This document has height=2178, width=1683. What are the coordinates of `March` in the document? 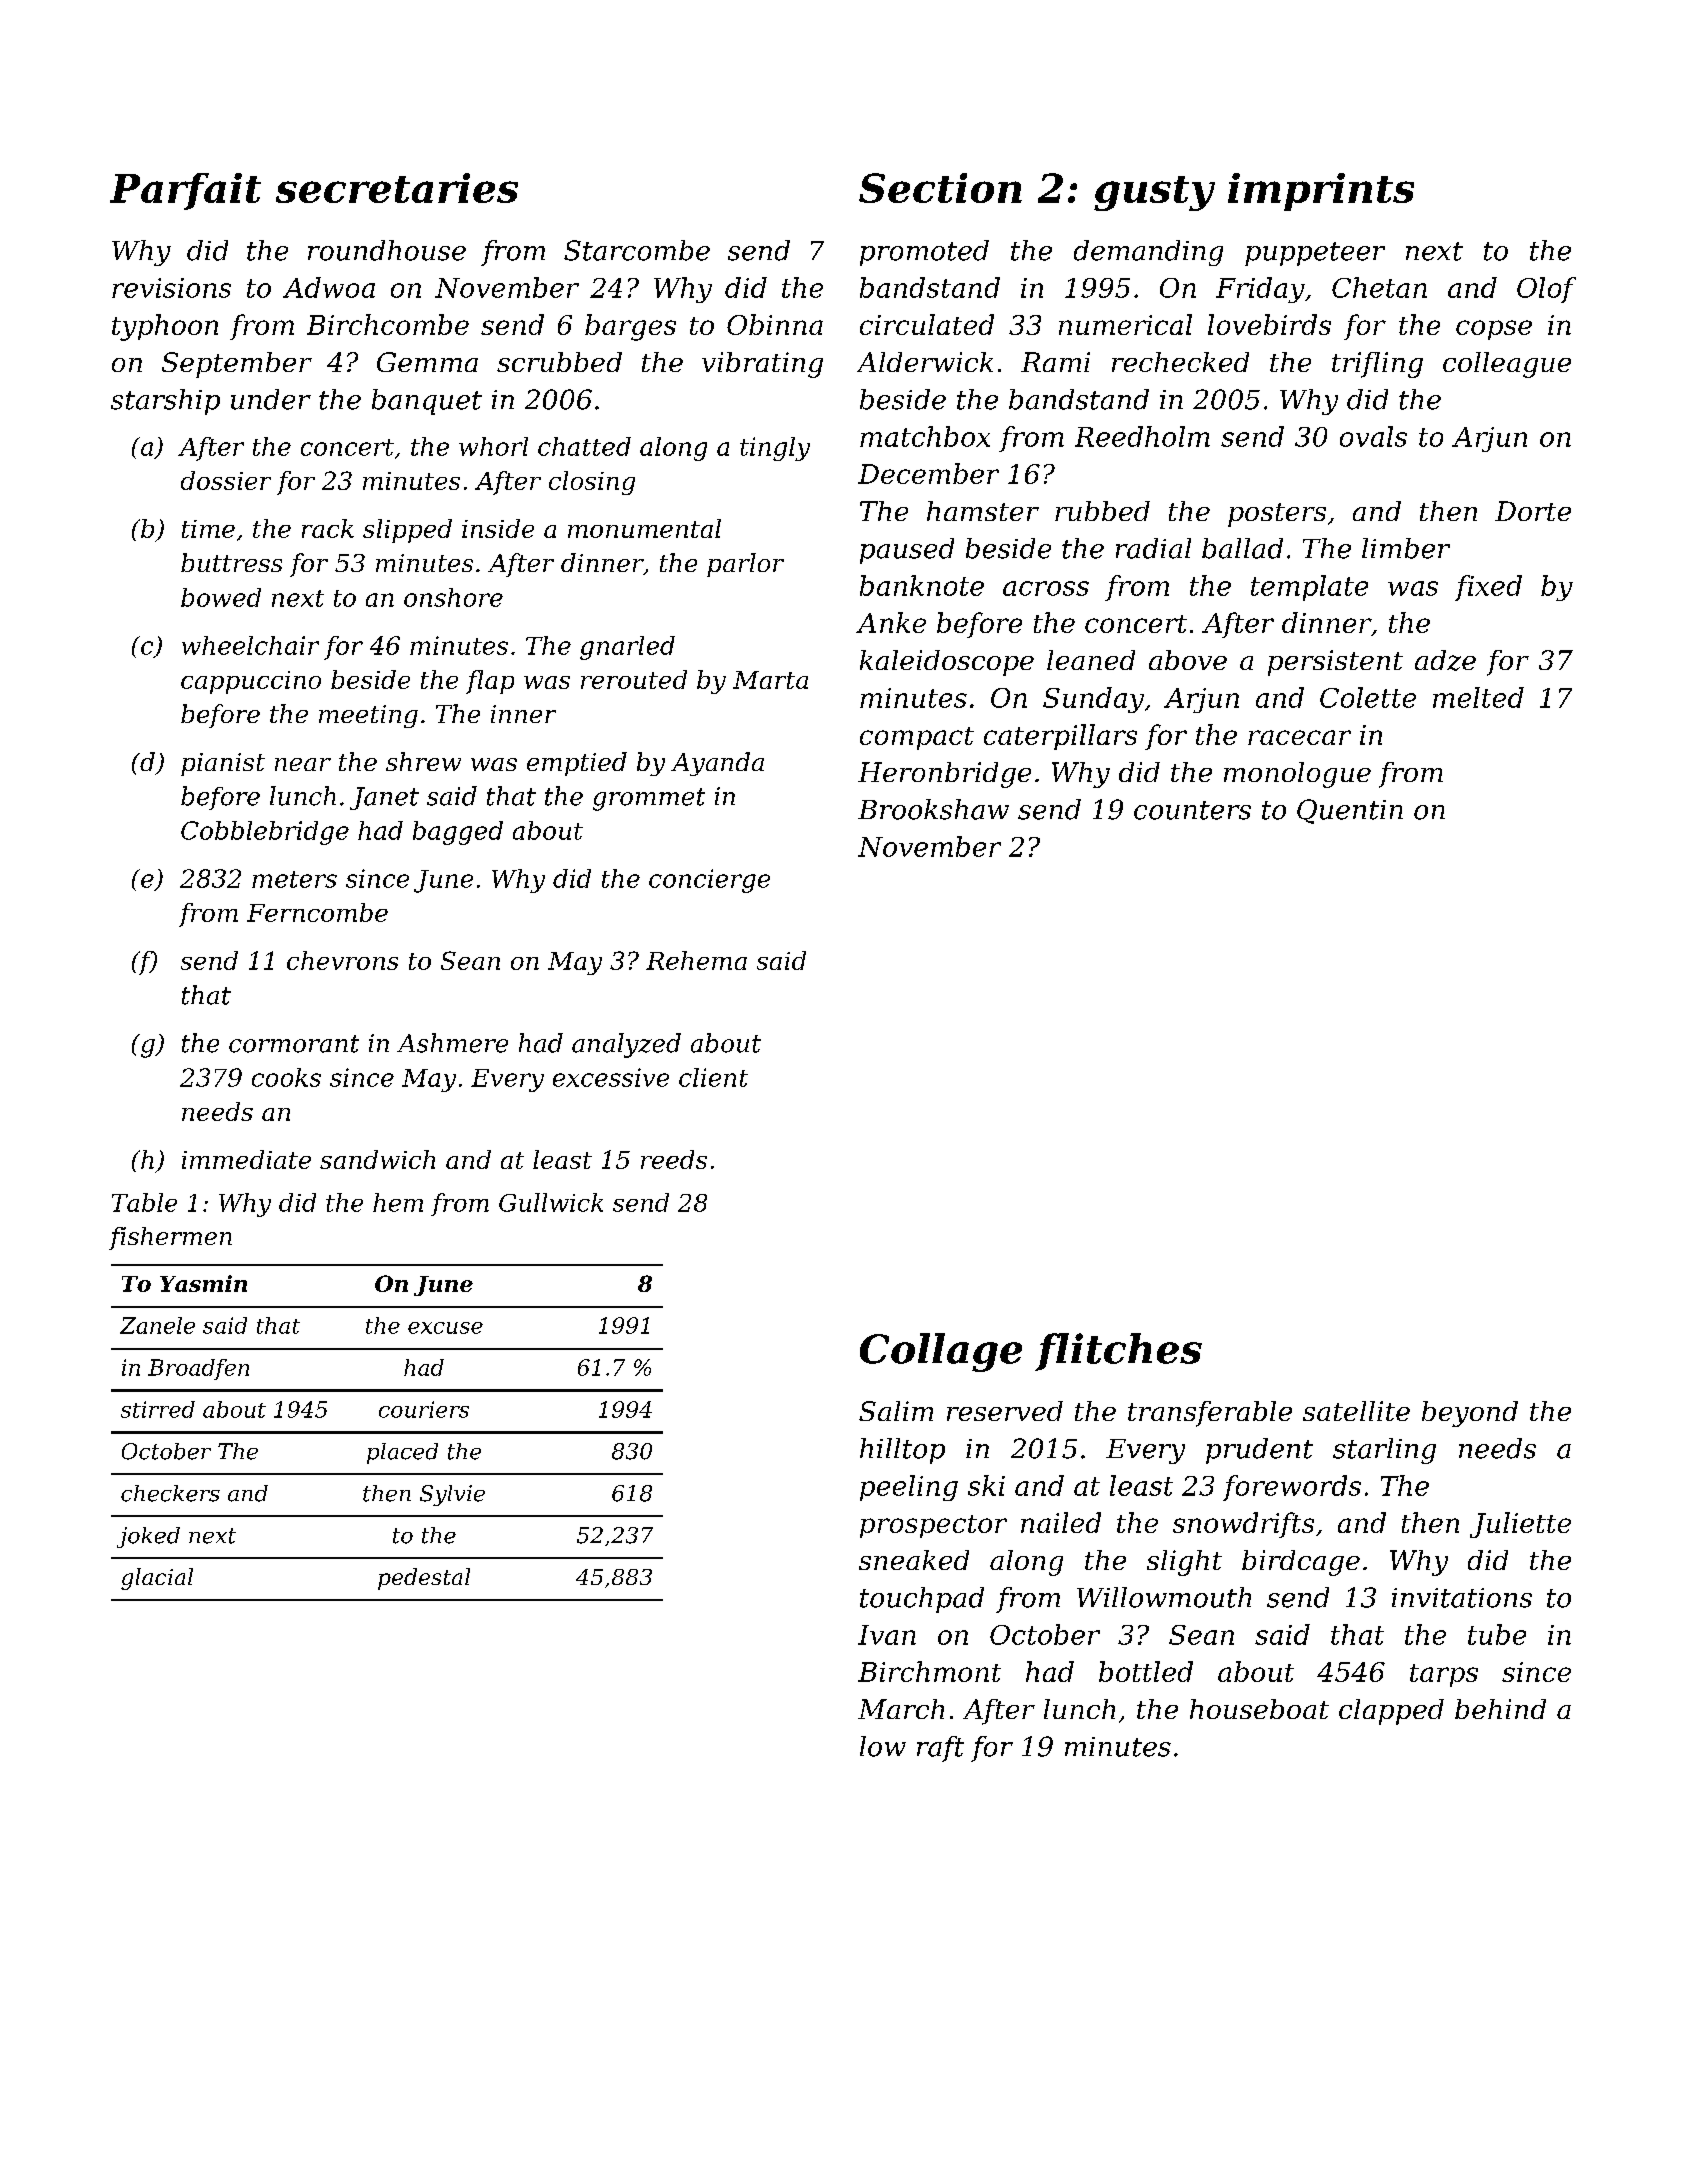 It's located at (901, 1709).
